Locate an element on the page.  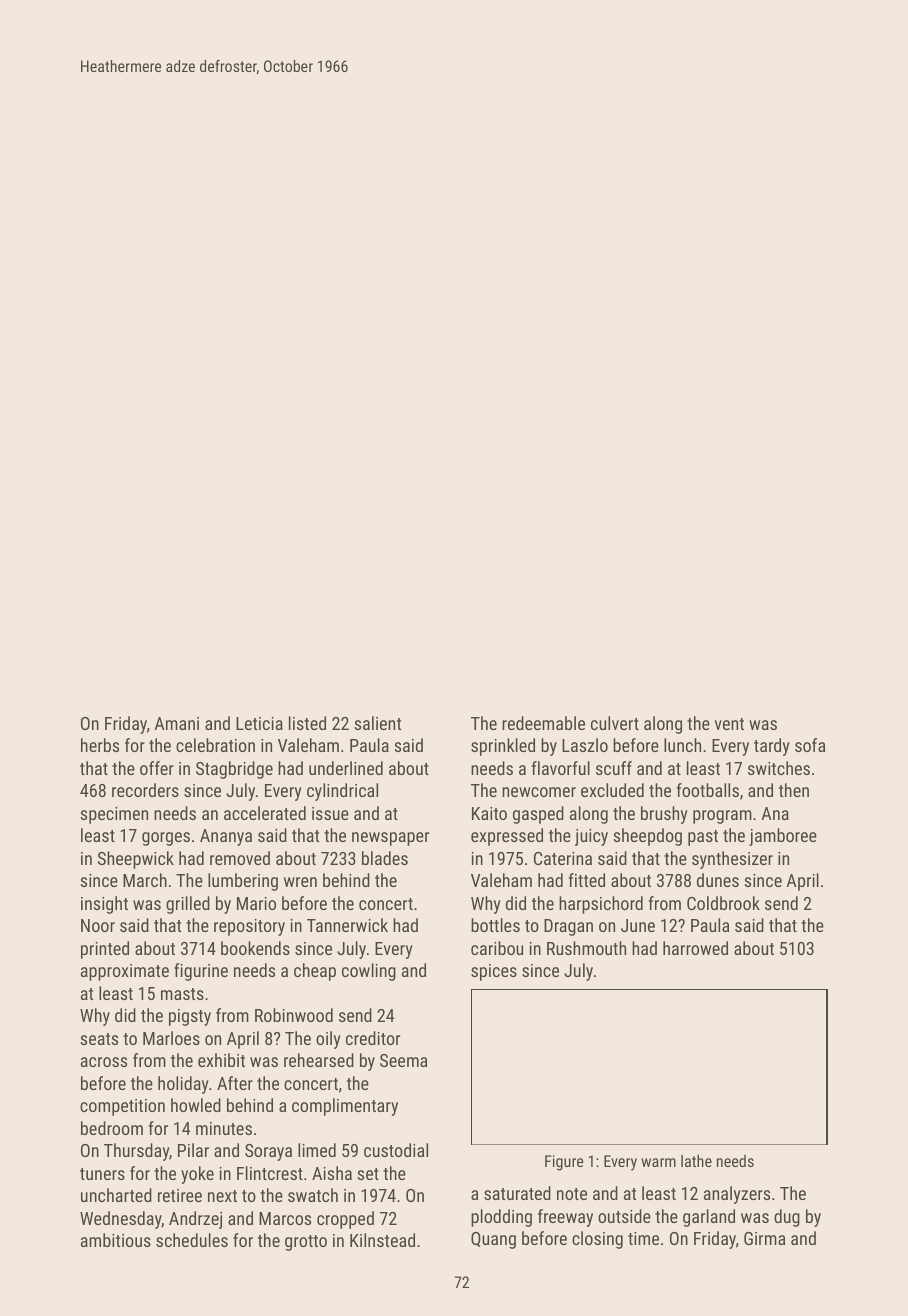
salient is located at coordinates (377, 723).
